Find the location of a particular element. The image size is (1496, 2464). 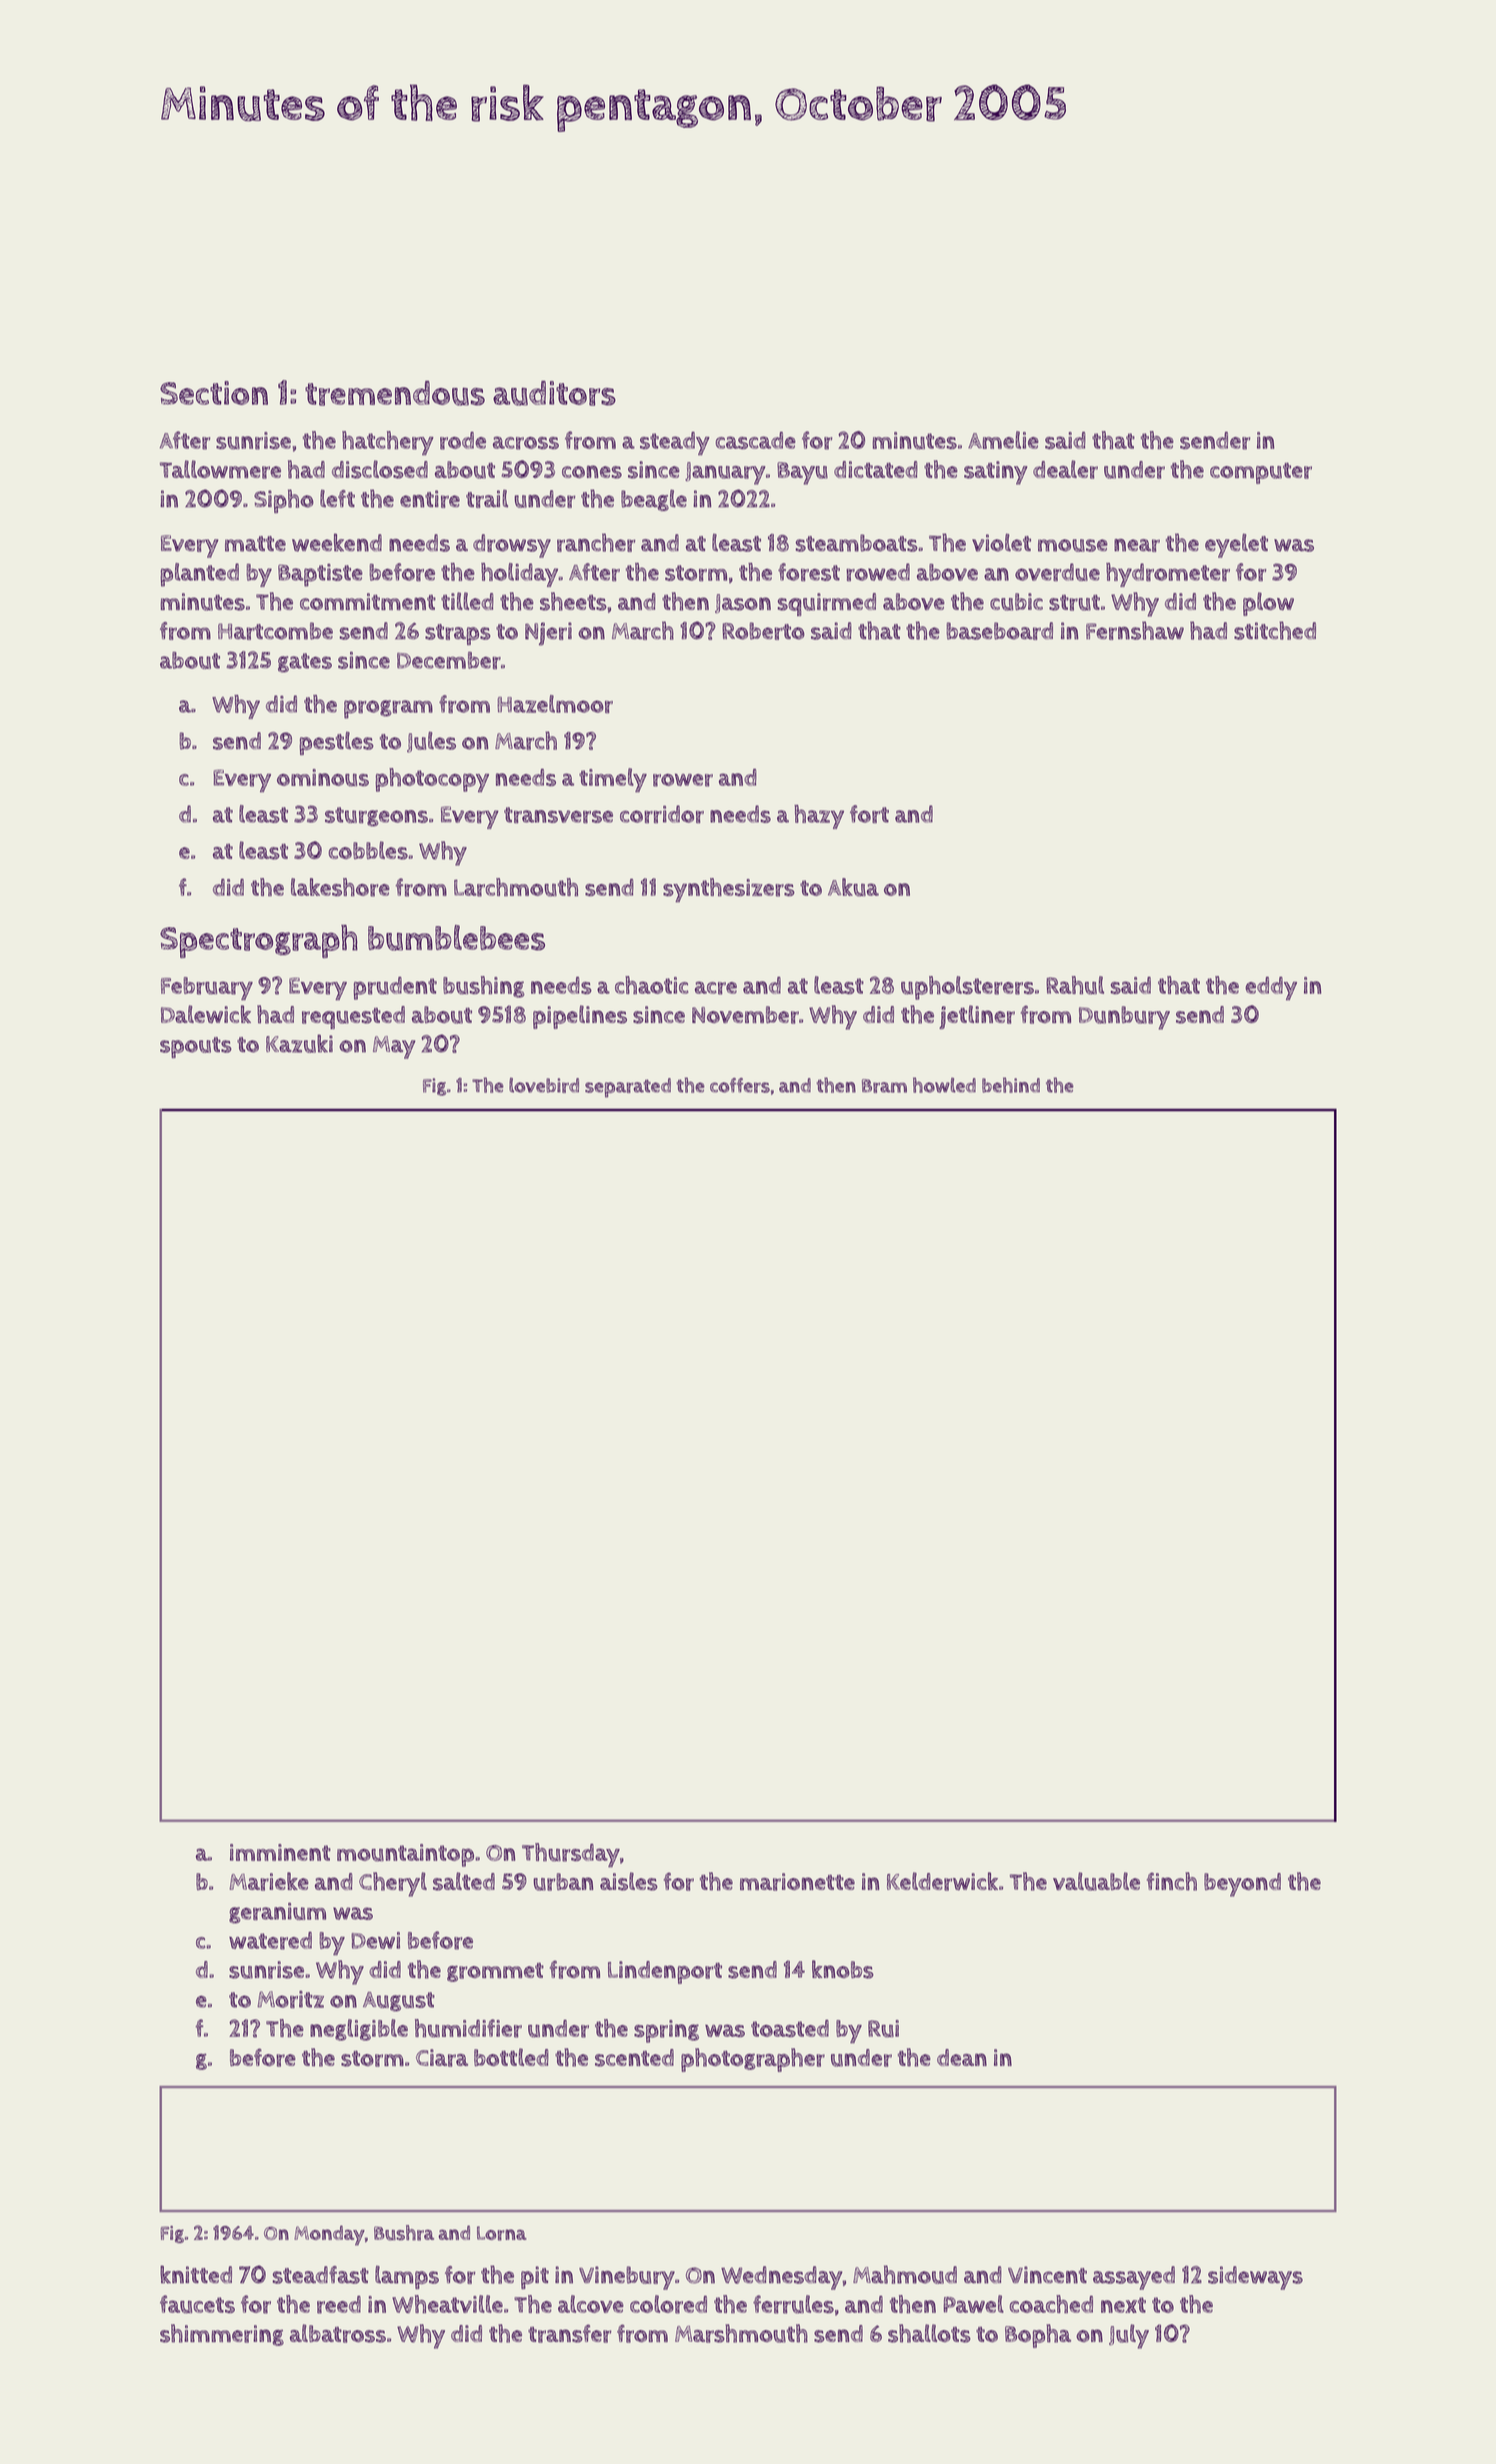

separated is located at coordinates (628, 1088).
